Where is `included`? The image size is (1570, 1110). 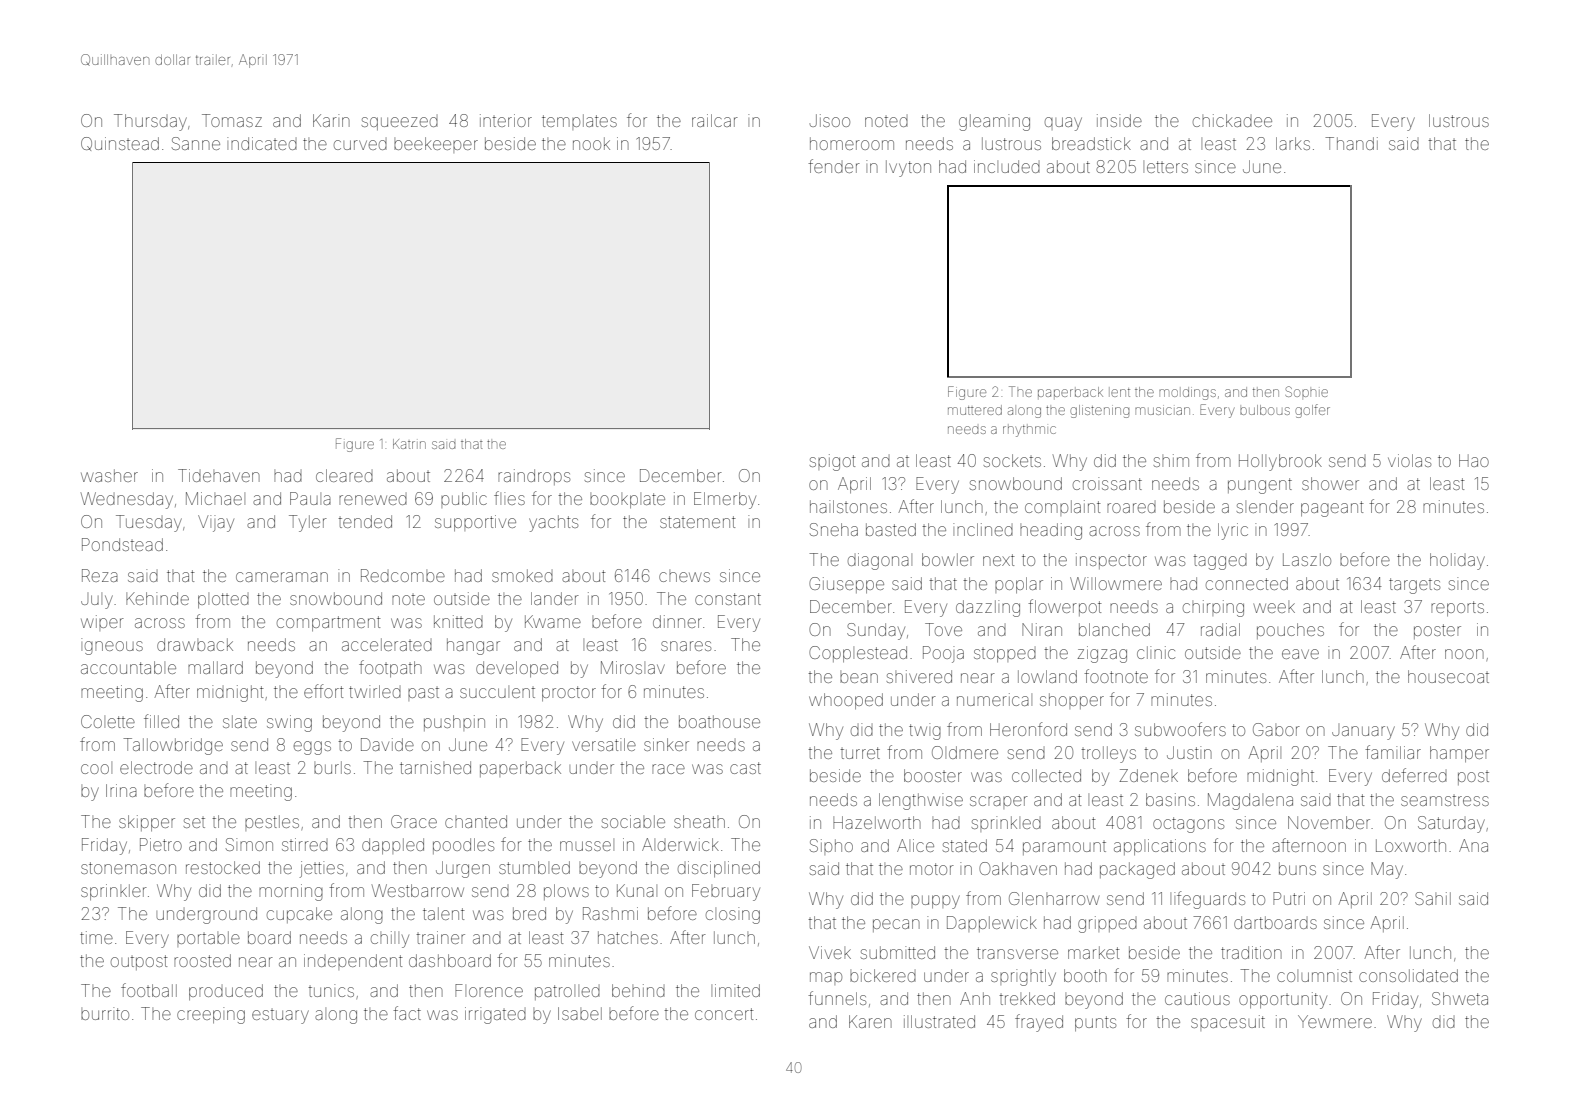
included is located at coordinates (1007, 166).
